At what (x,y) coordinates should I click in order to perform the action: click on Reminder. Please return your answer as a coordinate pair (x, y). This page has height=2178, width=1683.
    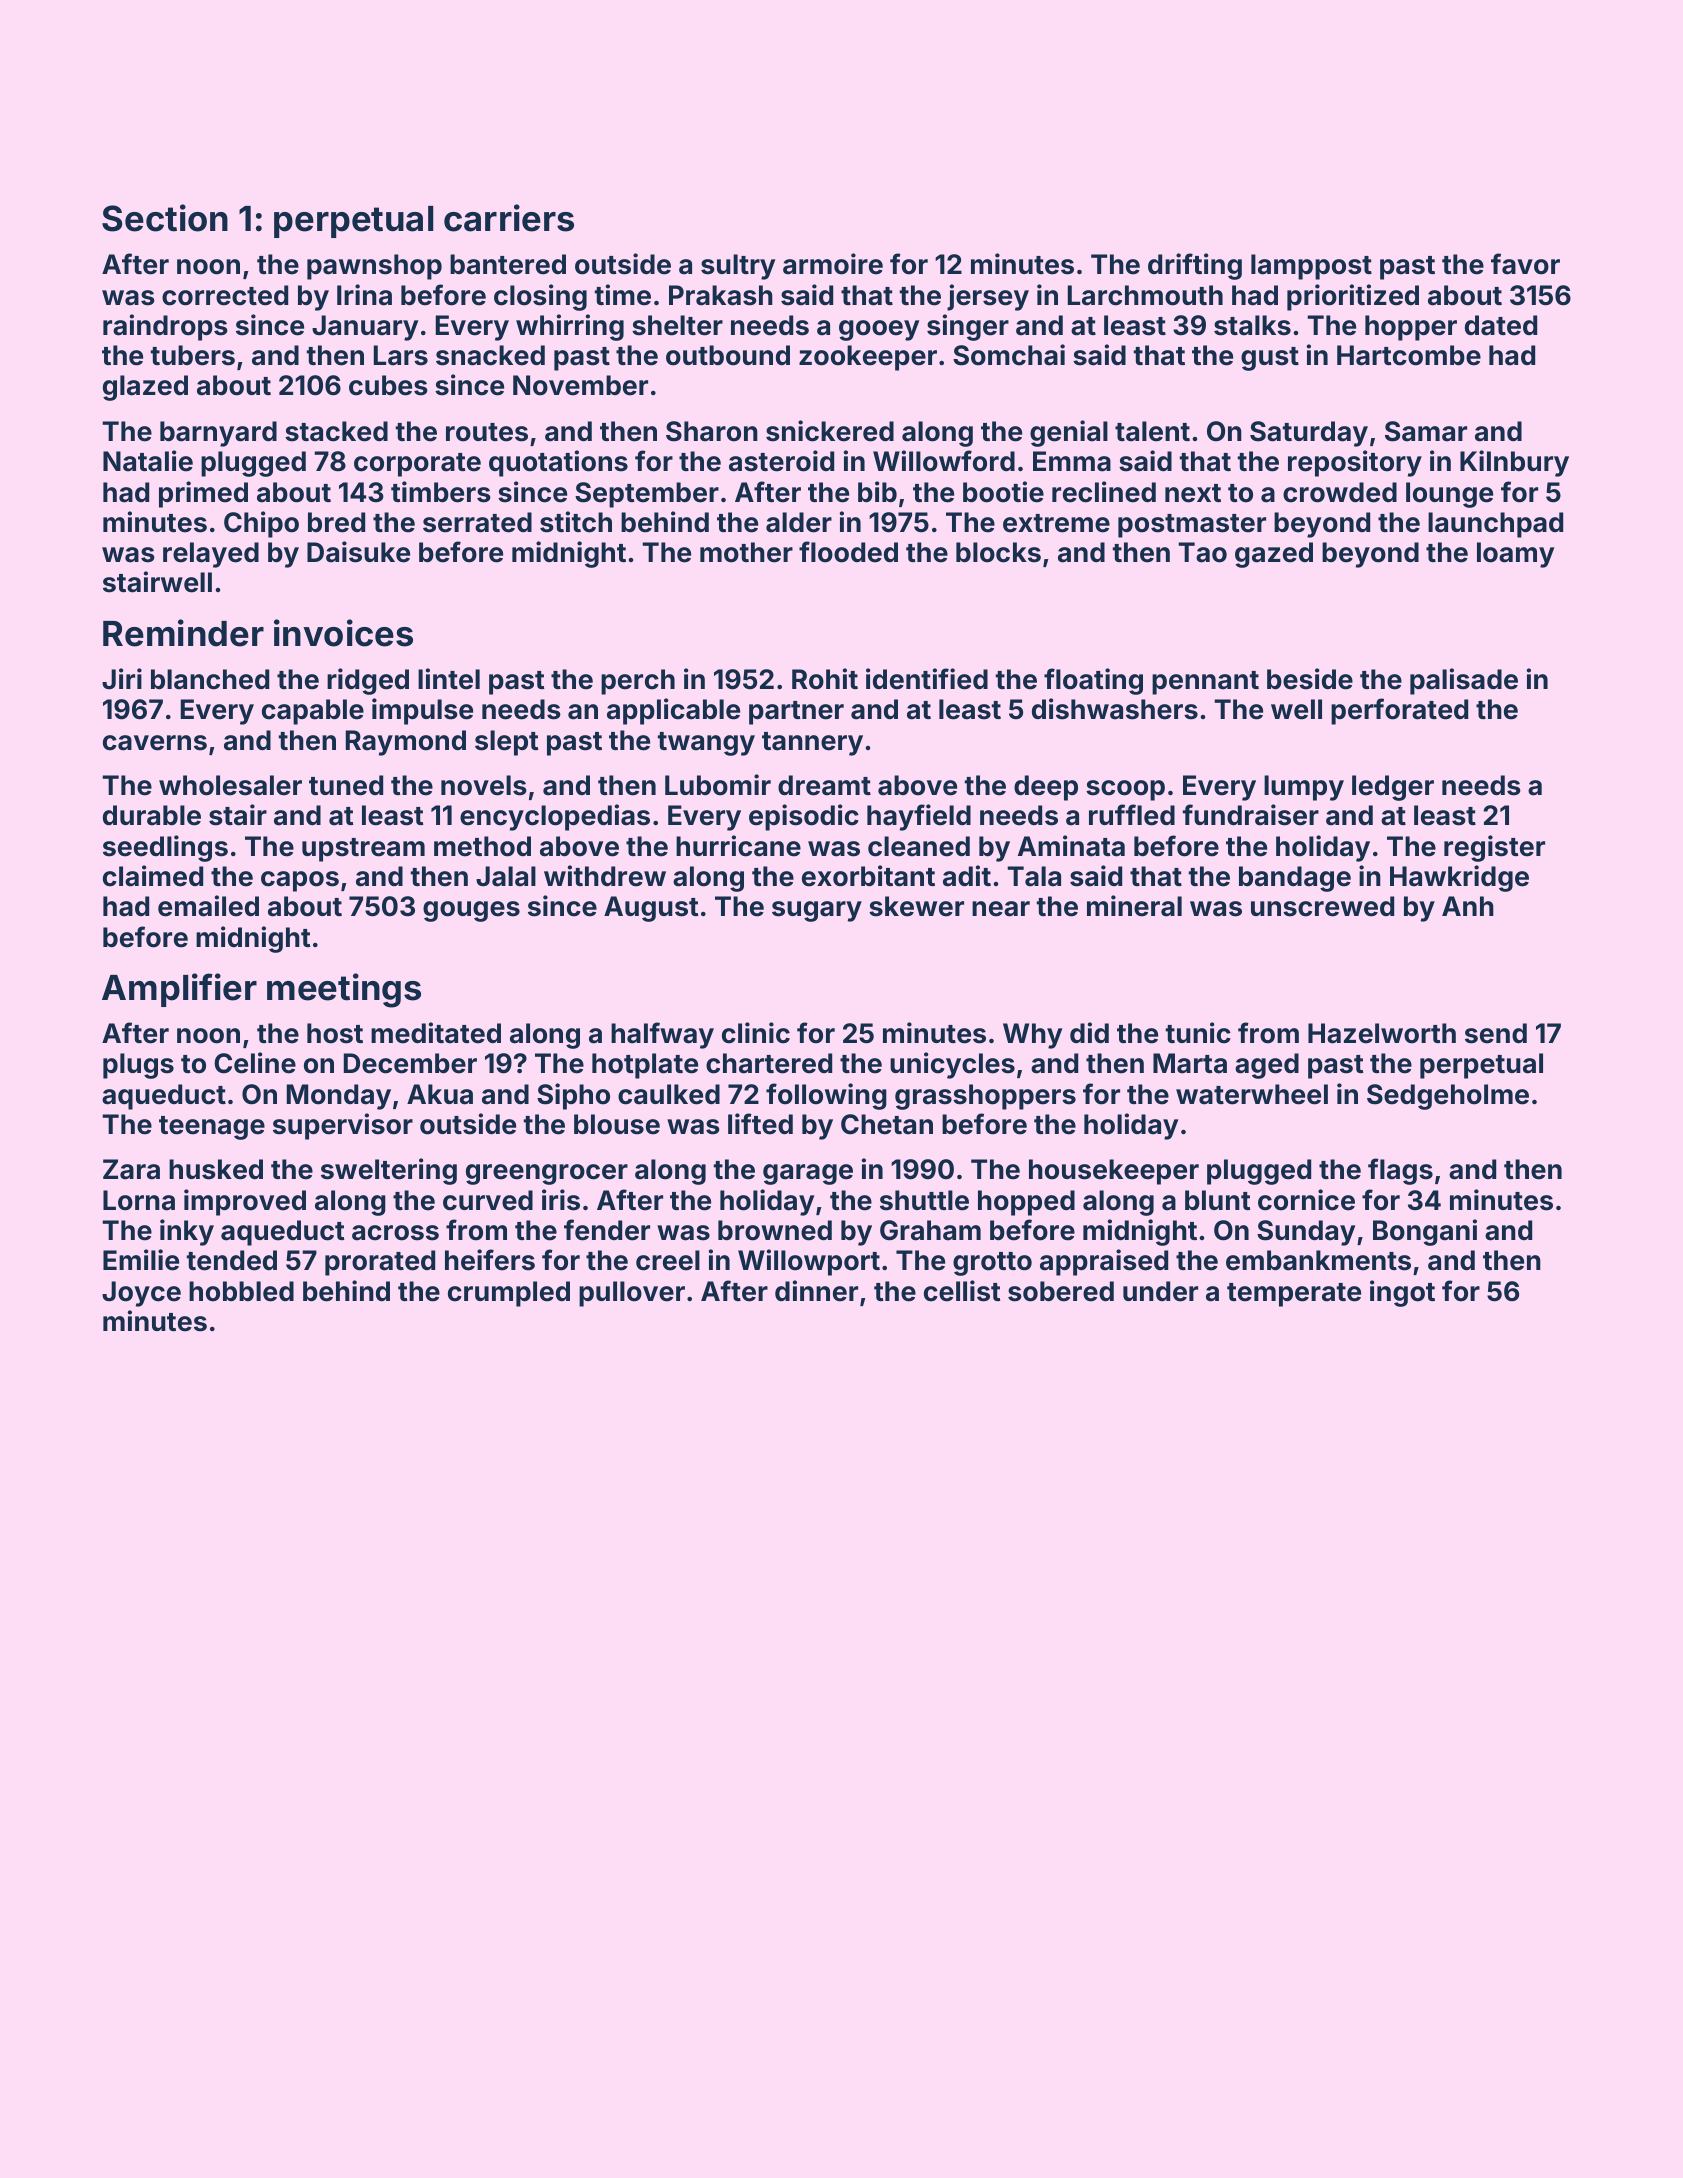
    Looking at the image, I should click on (183, 633).
